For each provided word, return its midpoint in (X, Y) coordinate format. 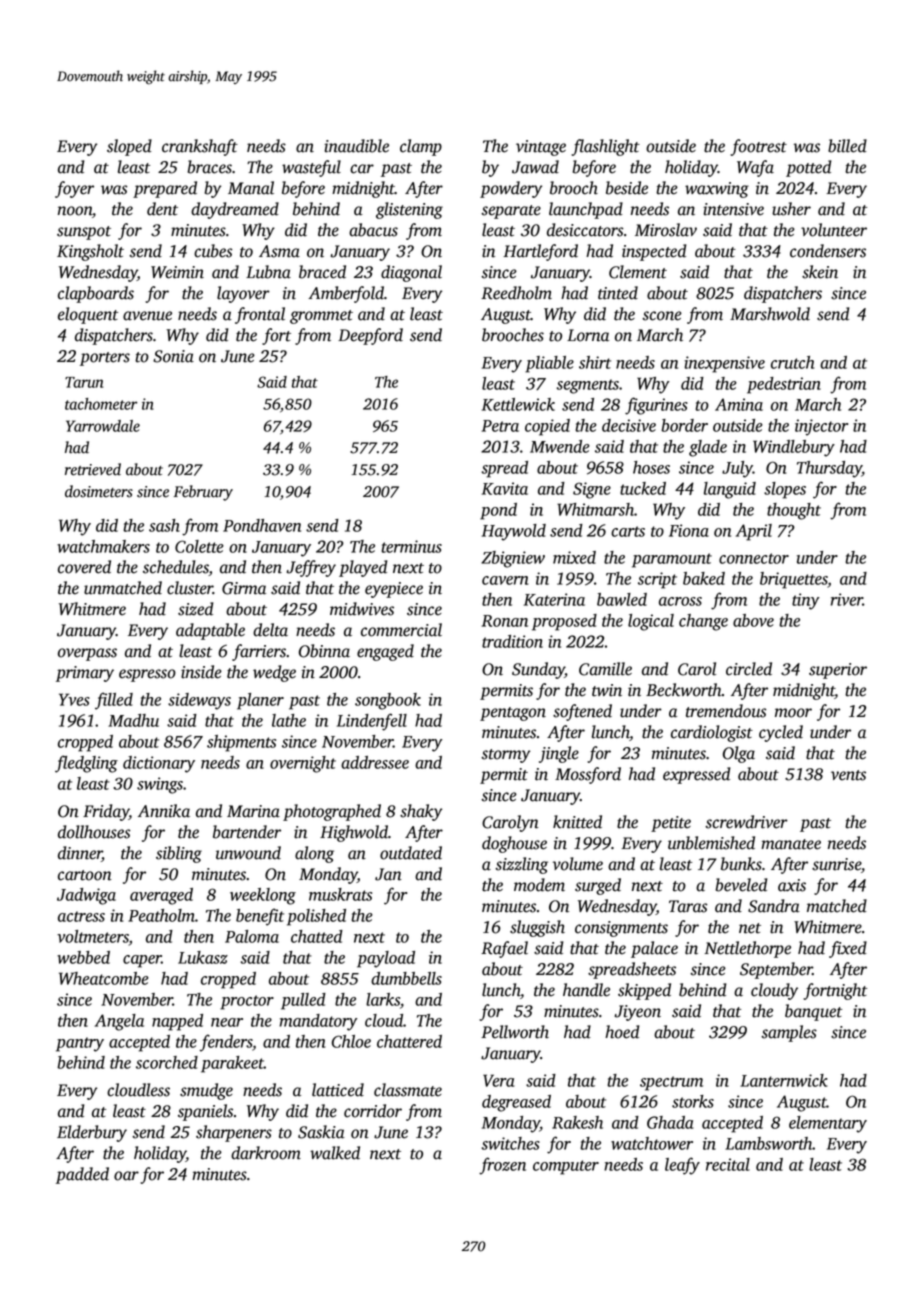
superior (838, 671)
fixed (848, 949)
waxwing (717, 190)
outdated (411, 853)
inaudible (356, 146)
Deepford (370, 336)
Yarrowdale (103, 426)
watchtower (652, 1143)
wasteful (311, 168)
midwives (362, 609)
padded (82, 1175)
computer (566, 1167)
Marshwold (770, 314)
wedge (274, 673)
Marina (253, 811)
